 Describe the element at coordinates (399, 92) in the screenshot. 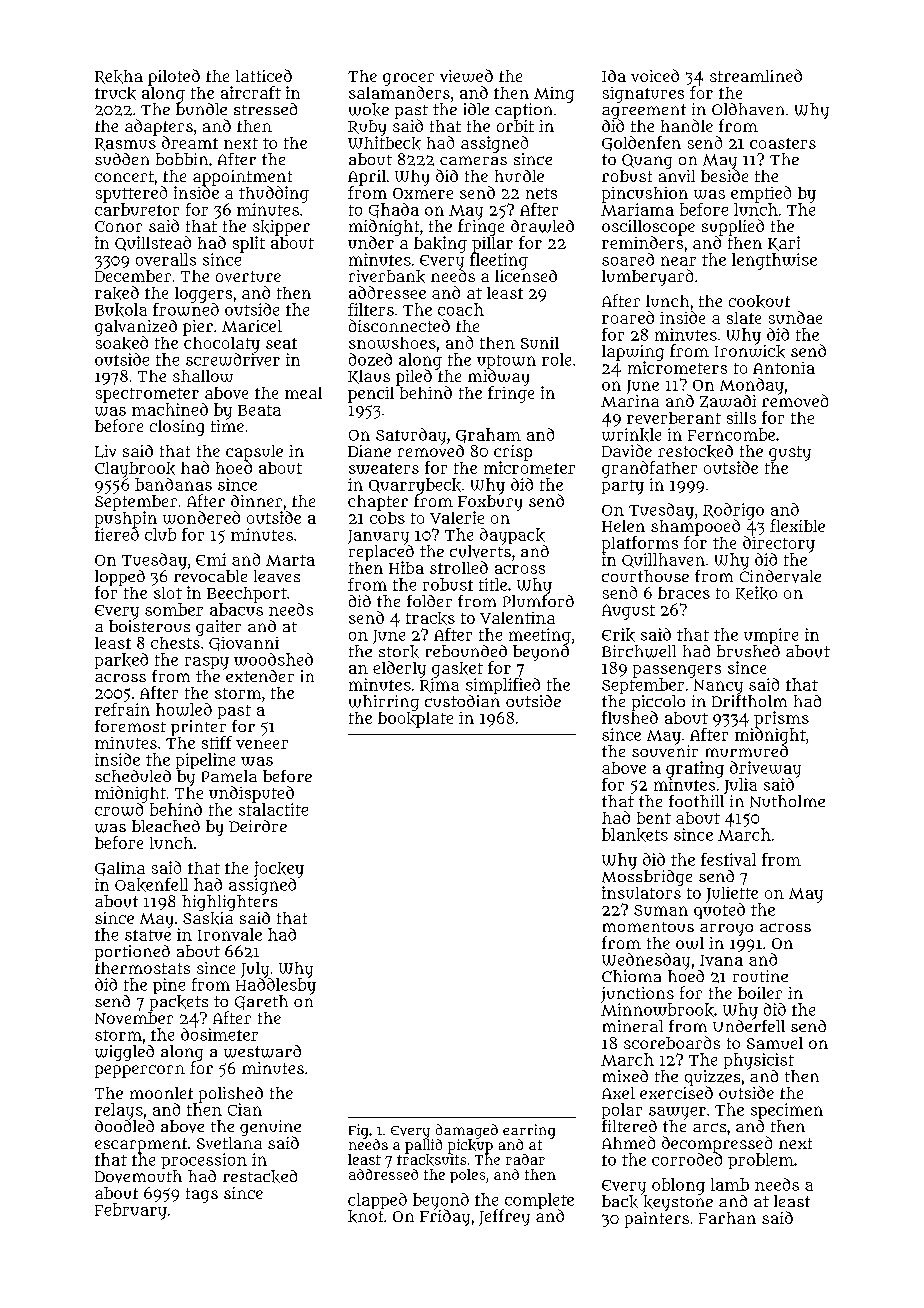

I see `salamanders` at that location.
